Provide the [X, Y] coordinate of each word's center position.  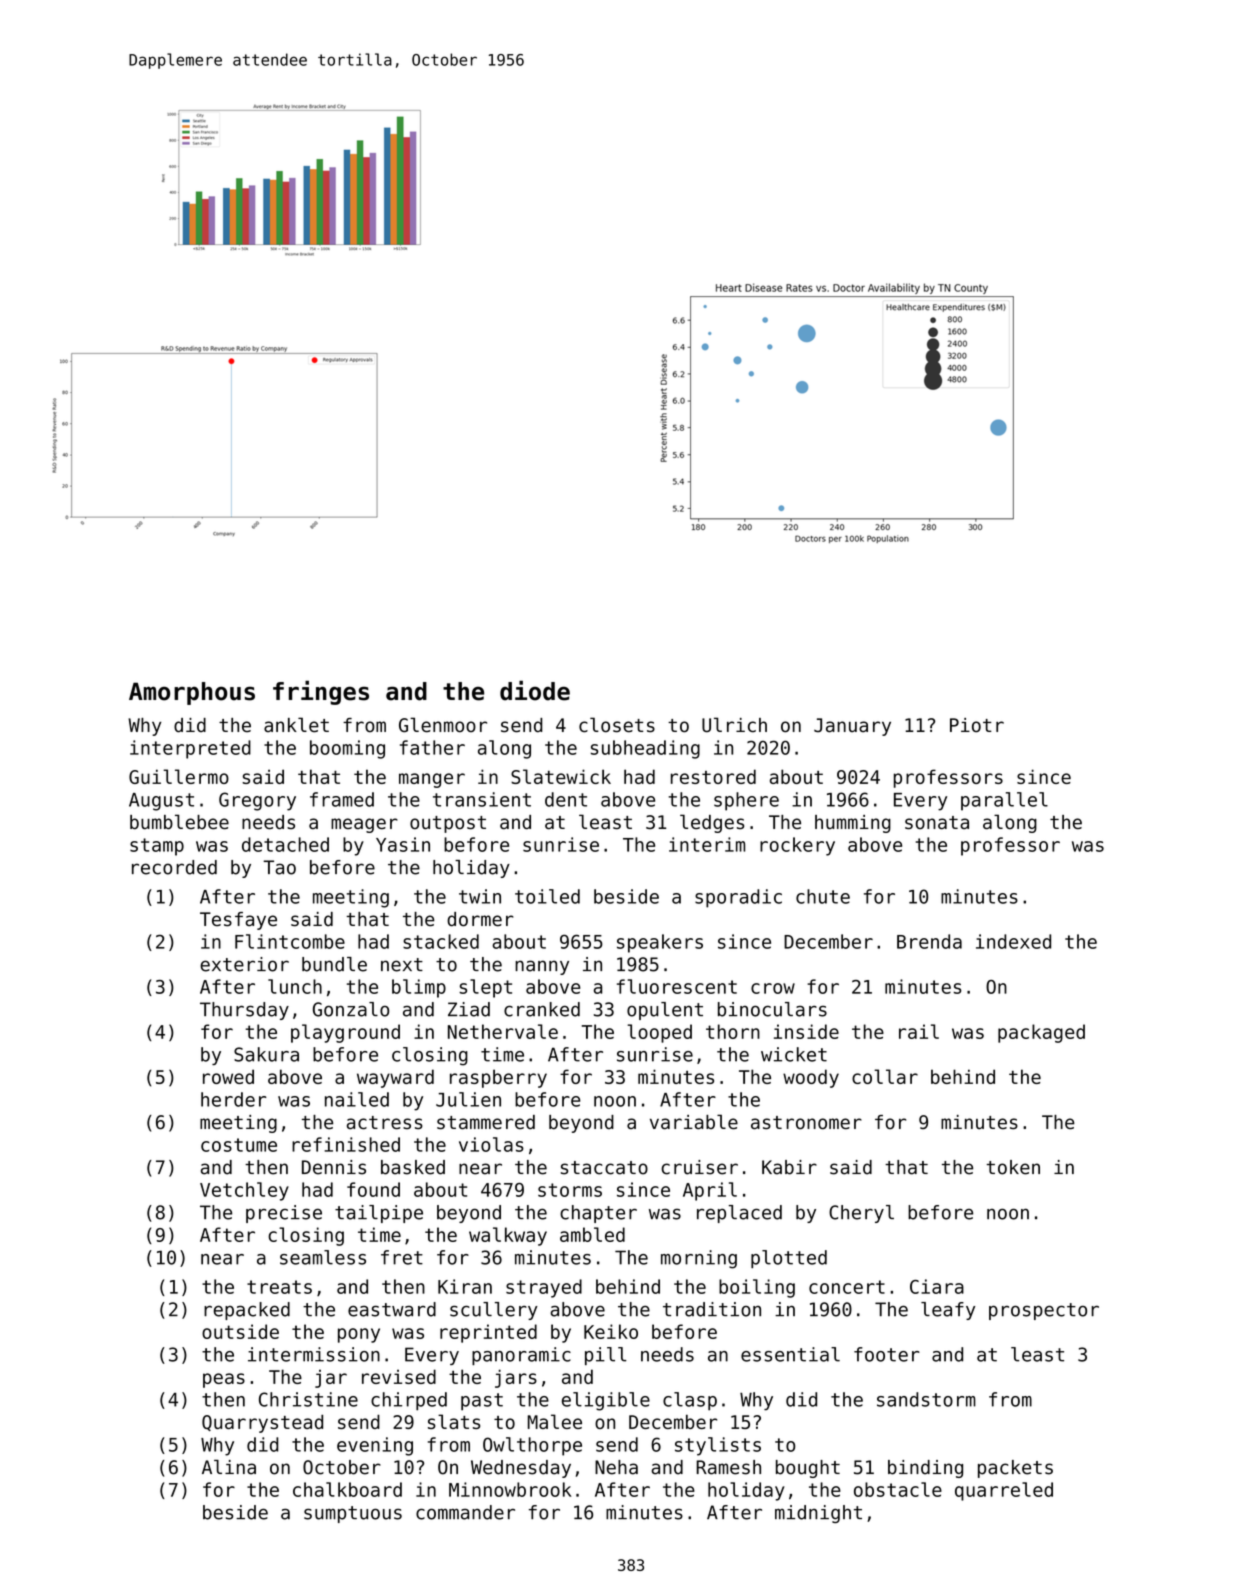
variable [694, 1122]
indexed [1013, 941]
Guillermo [179, 776]
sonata [937, 823]
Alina [229, 1467]
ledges [712, 823]
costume [239, 1145]
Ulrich [734, 725]
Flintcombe [290, 941]
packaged [1041, 1033]
